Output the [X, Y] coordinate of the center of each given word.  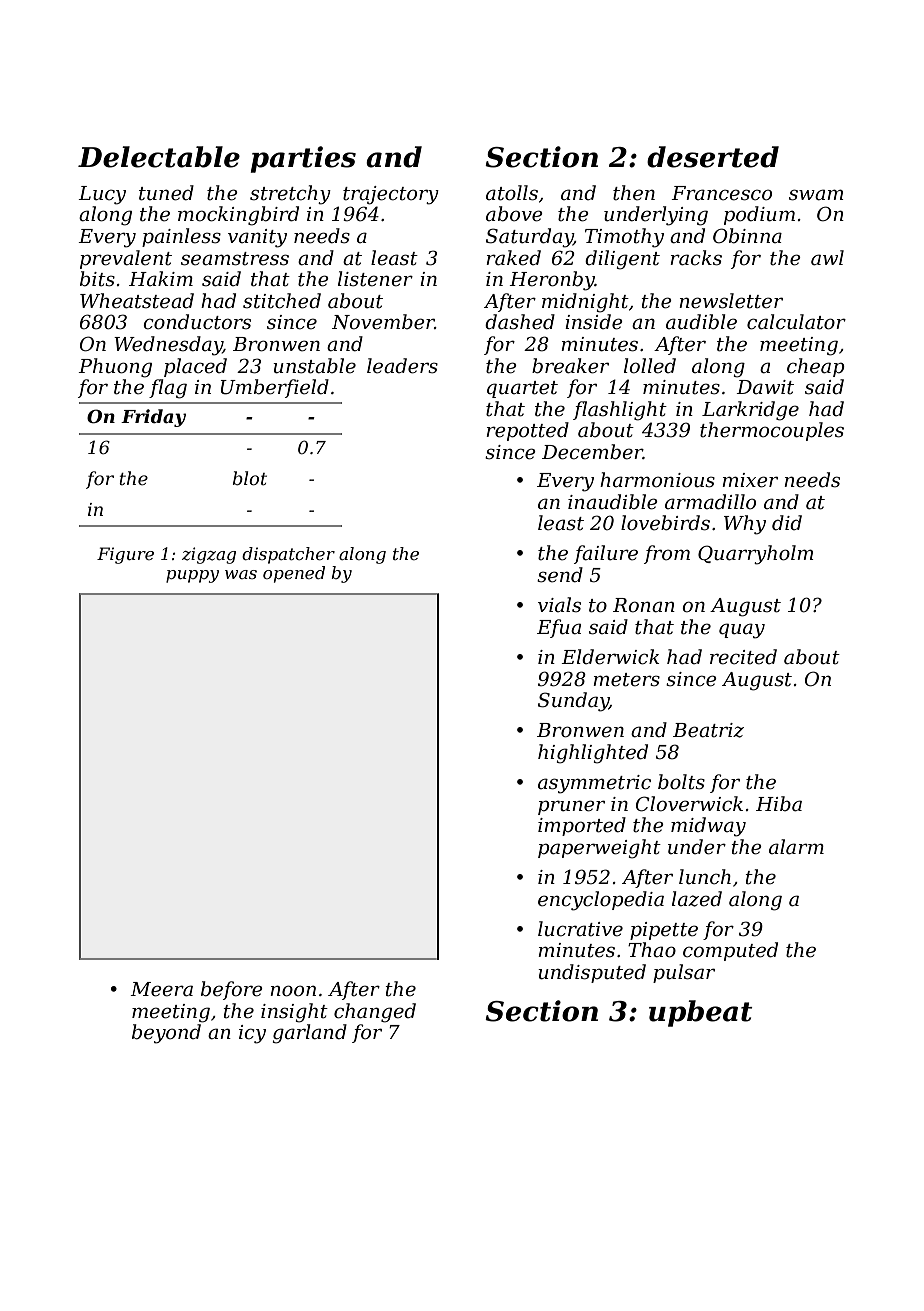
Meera [161, 989]
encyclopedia [601, 901]
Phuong [115, 368]
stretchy [290, 195]
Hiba [779, 804]
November [383, 322]
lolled [650, 366]
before [232, 990]
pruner [571, 807]
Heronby [552, 281]
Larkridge [750, 411]
